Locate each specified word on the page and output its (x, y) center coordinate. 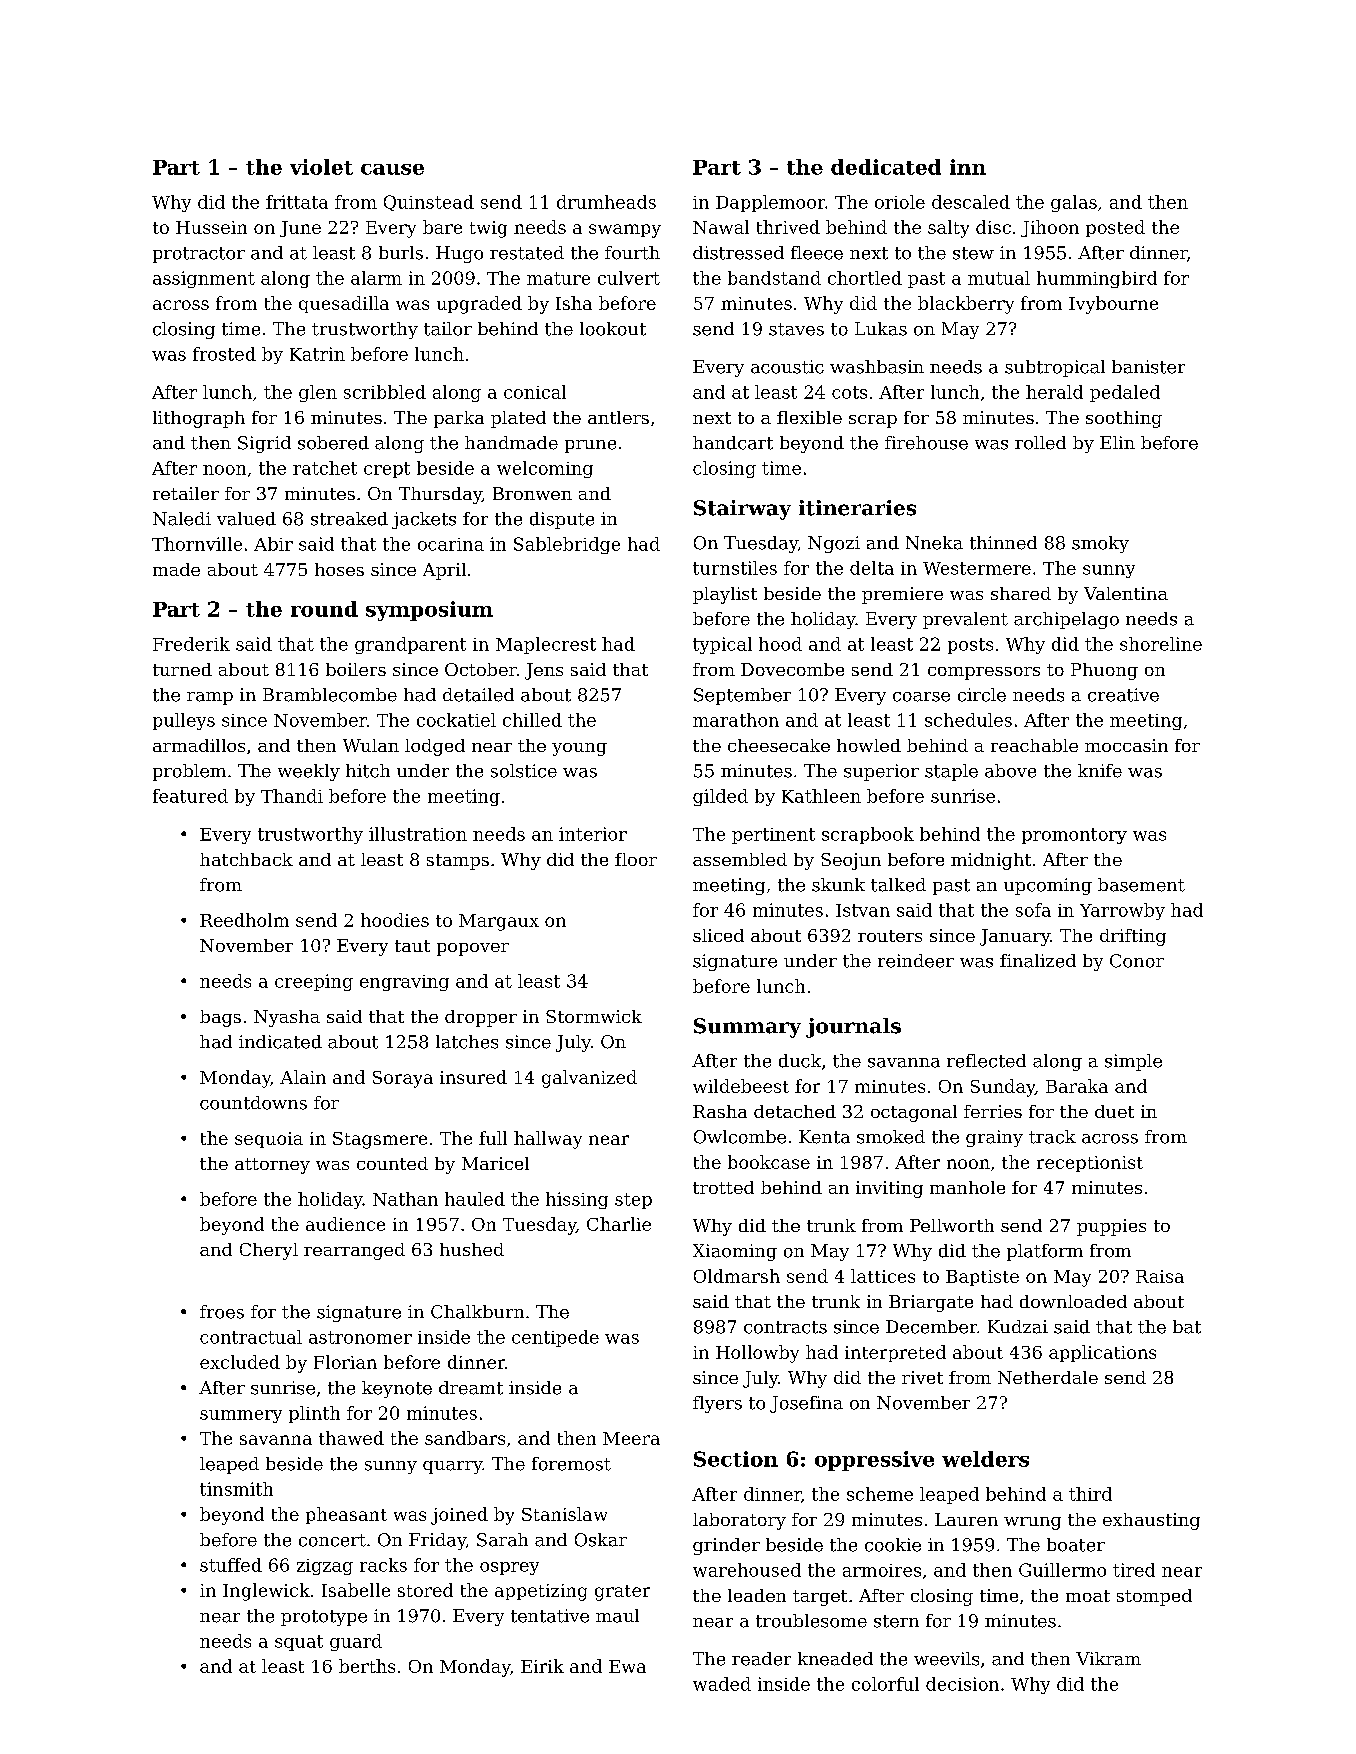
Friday (437, 1541)
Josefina (806, 1404)
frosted (224, 354)
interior (593, 834)
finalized (1038, 961)
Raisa (1160, 1276)
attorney (272, 1166)
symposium (429, 611)
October (481, 669)
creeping (314, 982)
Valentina (1126, 593)
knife (1100, 771)
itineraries (857, 508)
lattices (883, 1276)
